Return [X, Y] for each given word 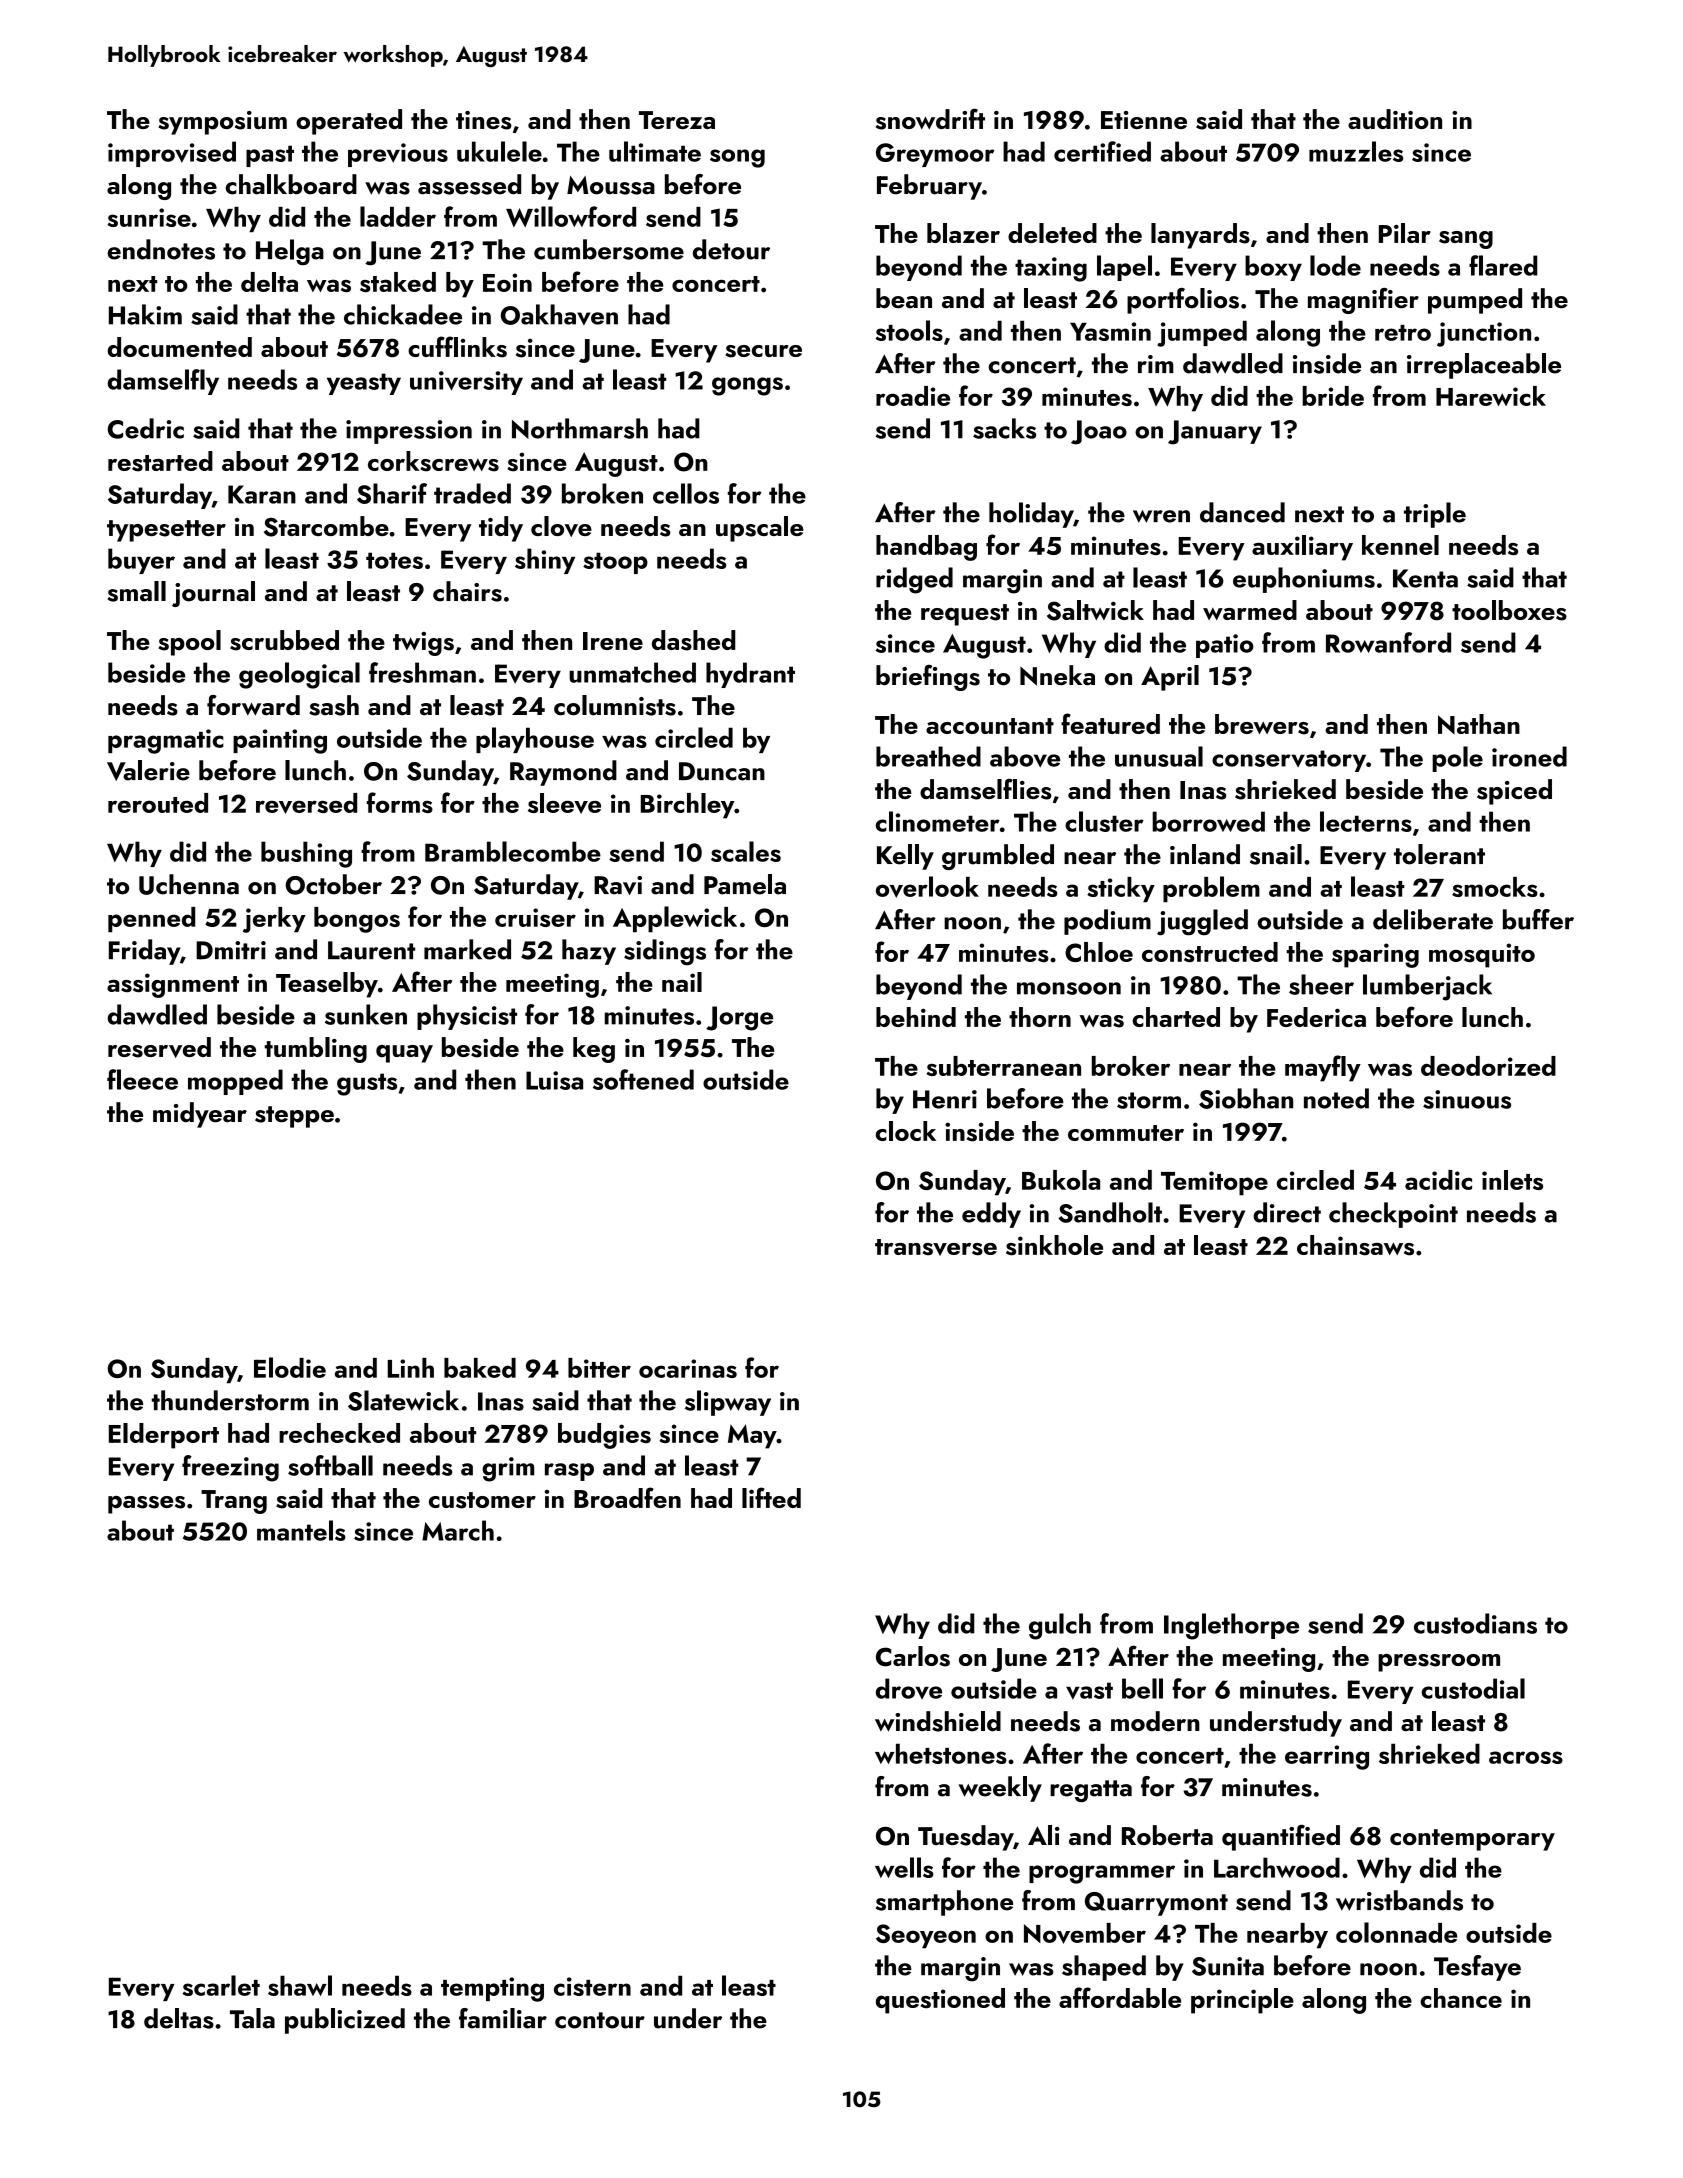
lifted [771, 1497]
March [458, 1530]
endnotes [161, 249]
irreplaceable [1484, 366]
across [1526, 1757]
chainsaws [1355, 1245]
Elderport [164, 1436]
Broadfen [627, 1497]
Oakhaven [559, 314]
